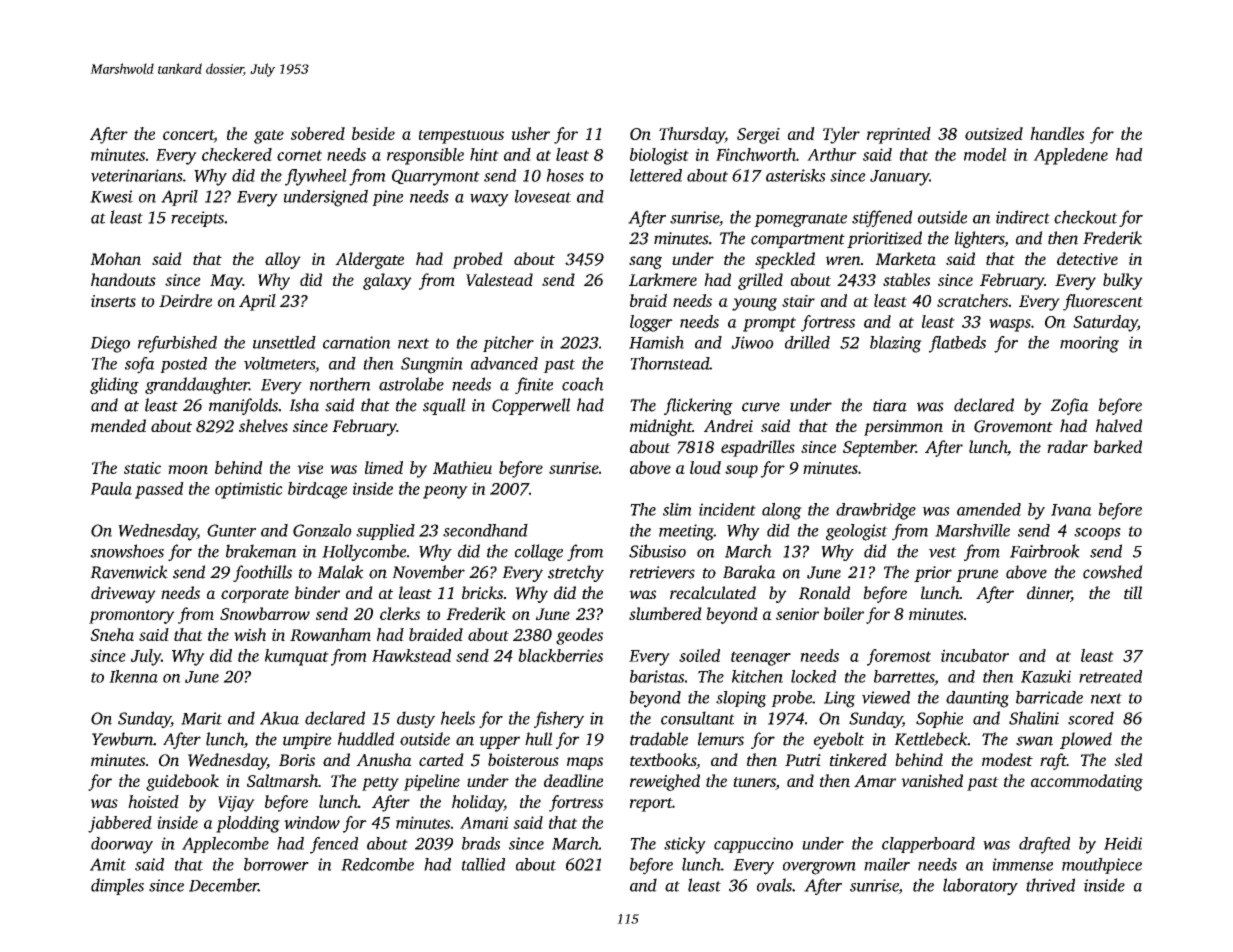  Describe the element at coordinates (896, 344) in the page. I see `blazing` at that location.
